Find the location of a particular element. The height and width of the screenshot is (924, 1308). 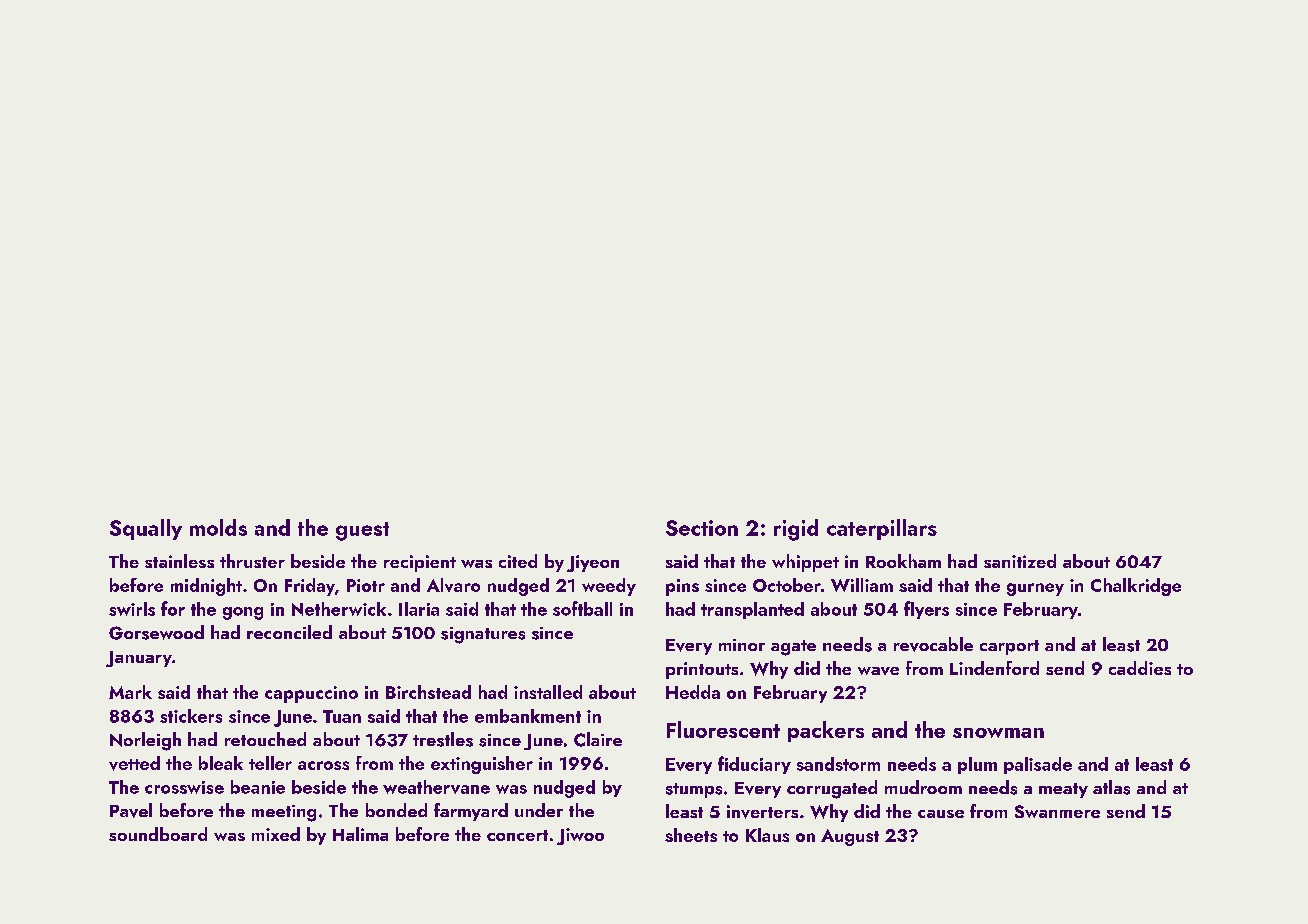

Pavel is located at coordinates (131, 810).
